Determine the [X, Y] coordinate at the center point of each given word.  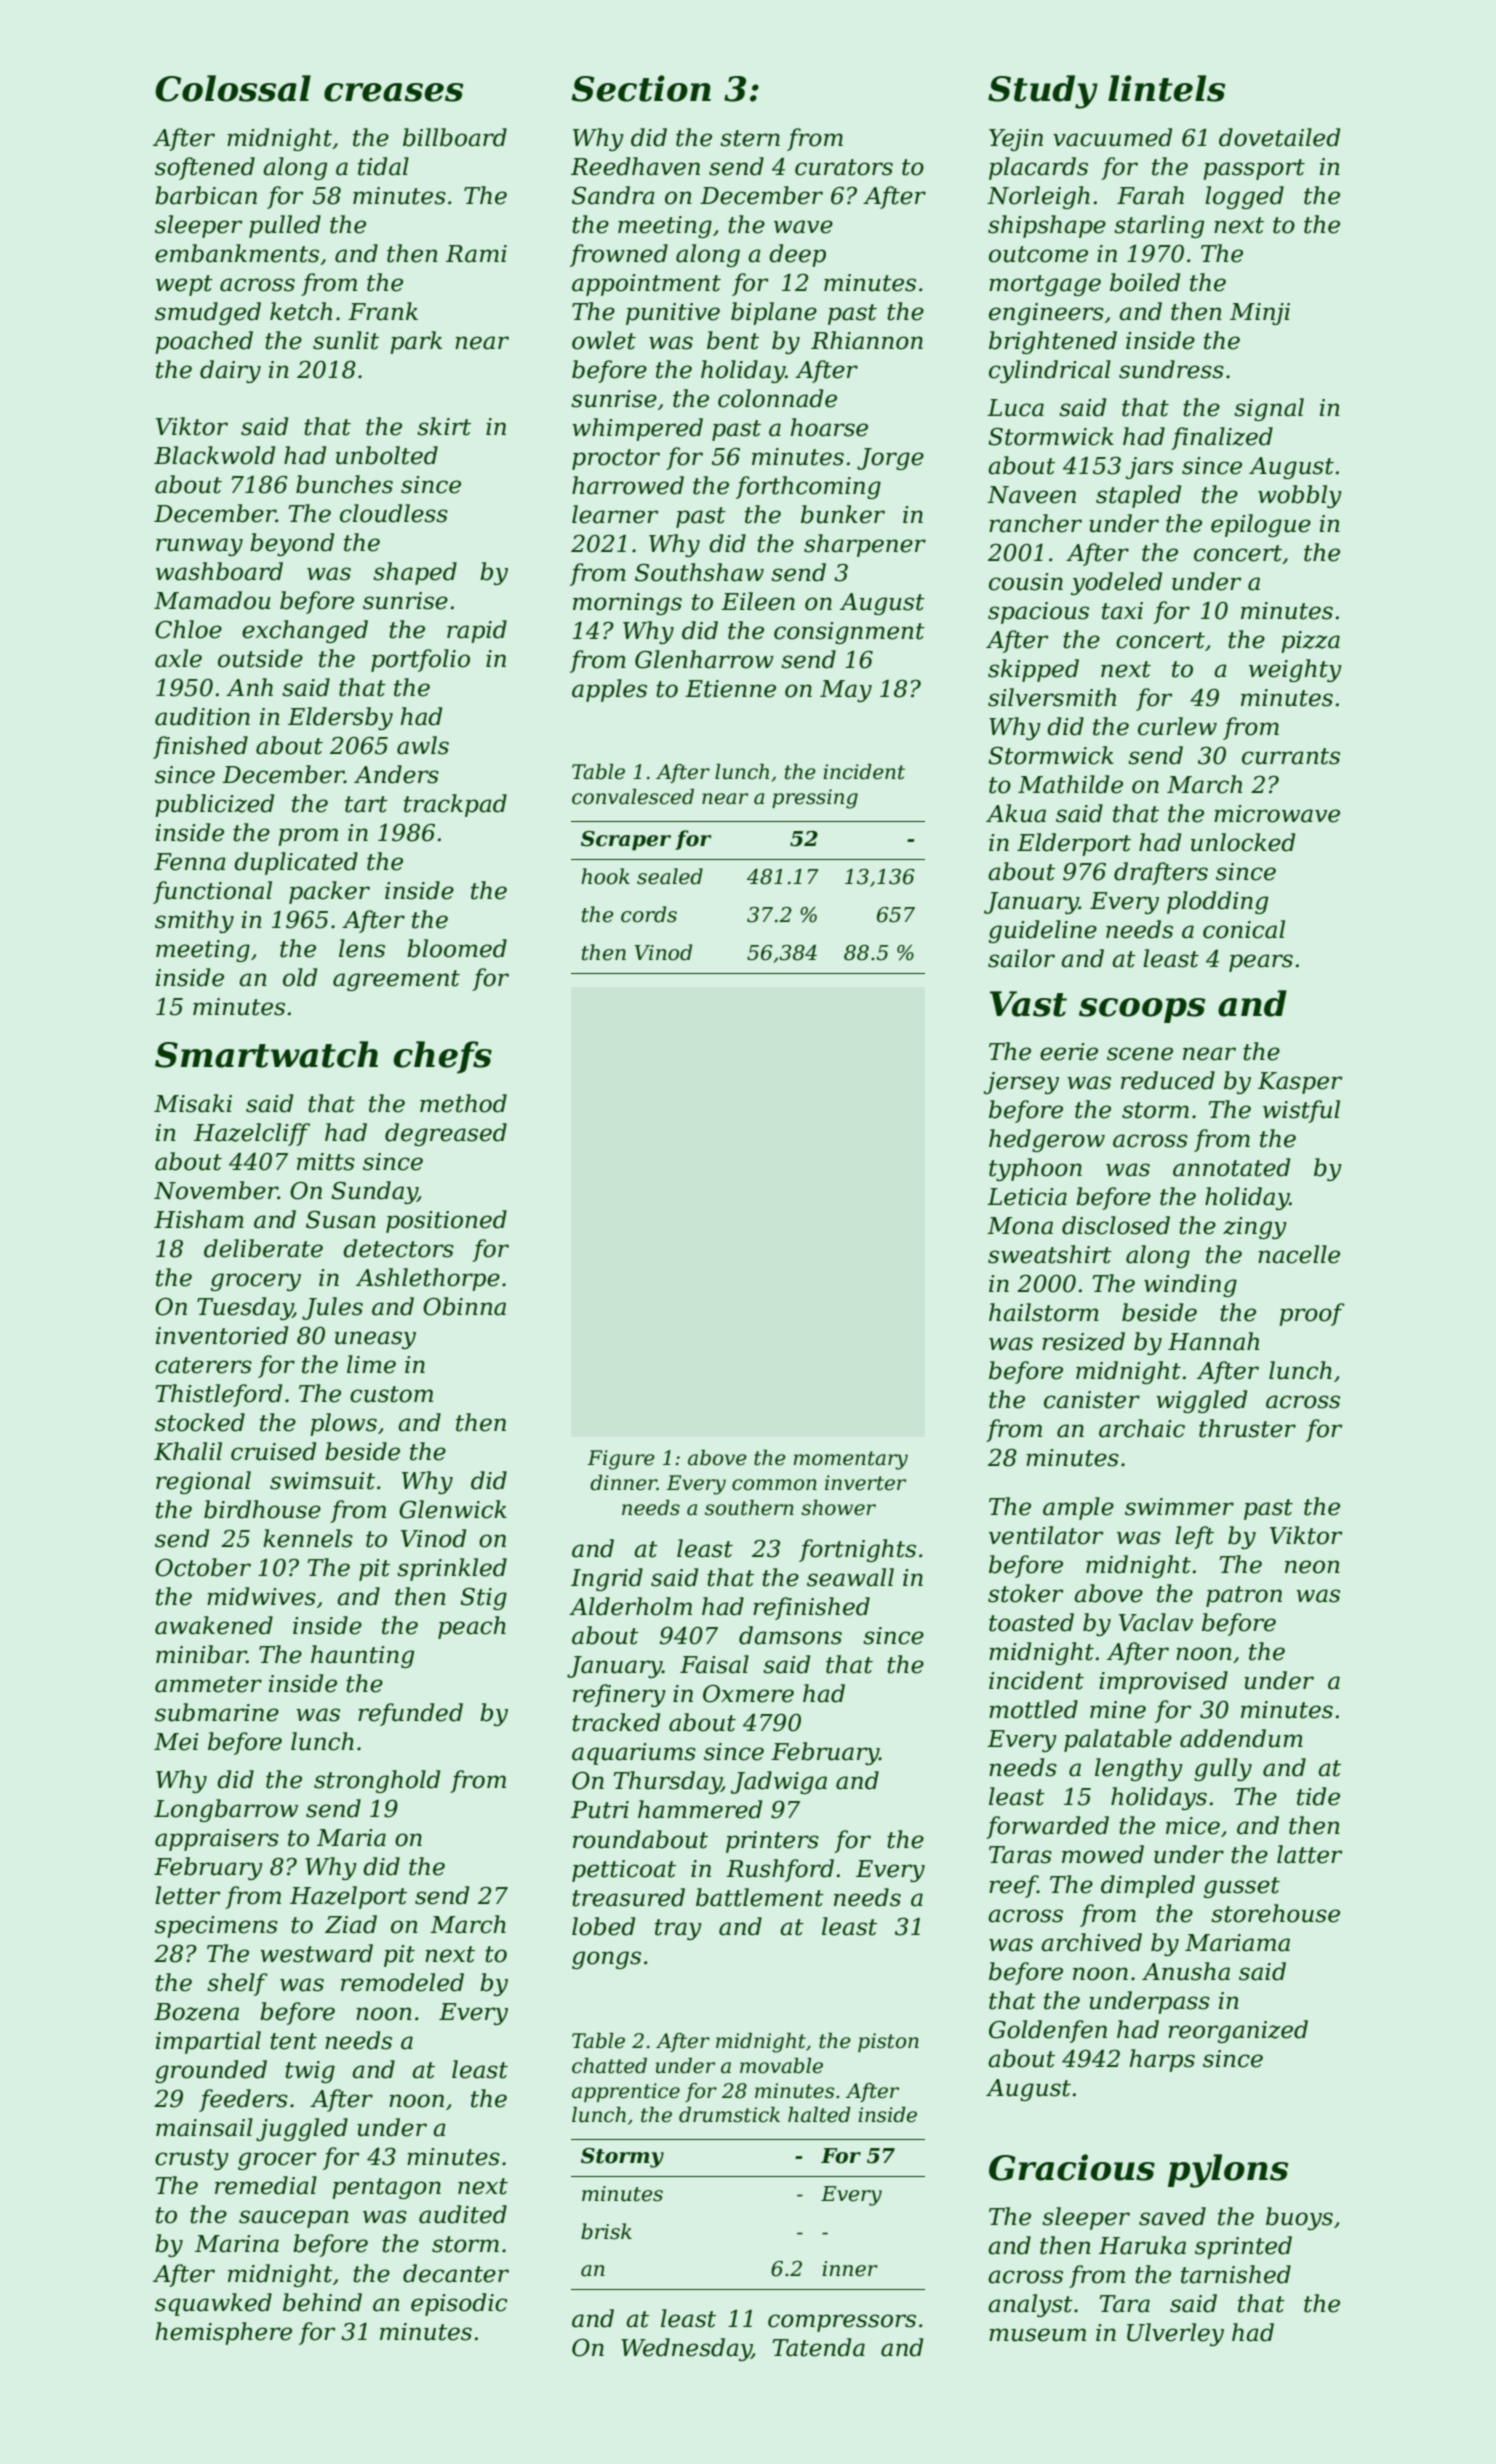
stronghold [377, 1781]
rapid [477, 631]
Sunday [374, 1192]
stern [750, 138]
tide [1318, 1796]
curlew [1177, 726]
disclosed [1116, 1225]
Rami [476, 254]
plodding [1217, 902]
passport [1254, 169]
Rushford [780, 1870]
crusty [192, 2159]
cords [649, 914]
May [846, 691]
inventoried [222, 1335]
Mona [1020, 1226]
